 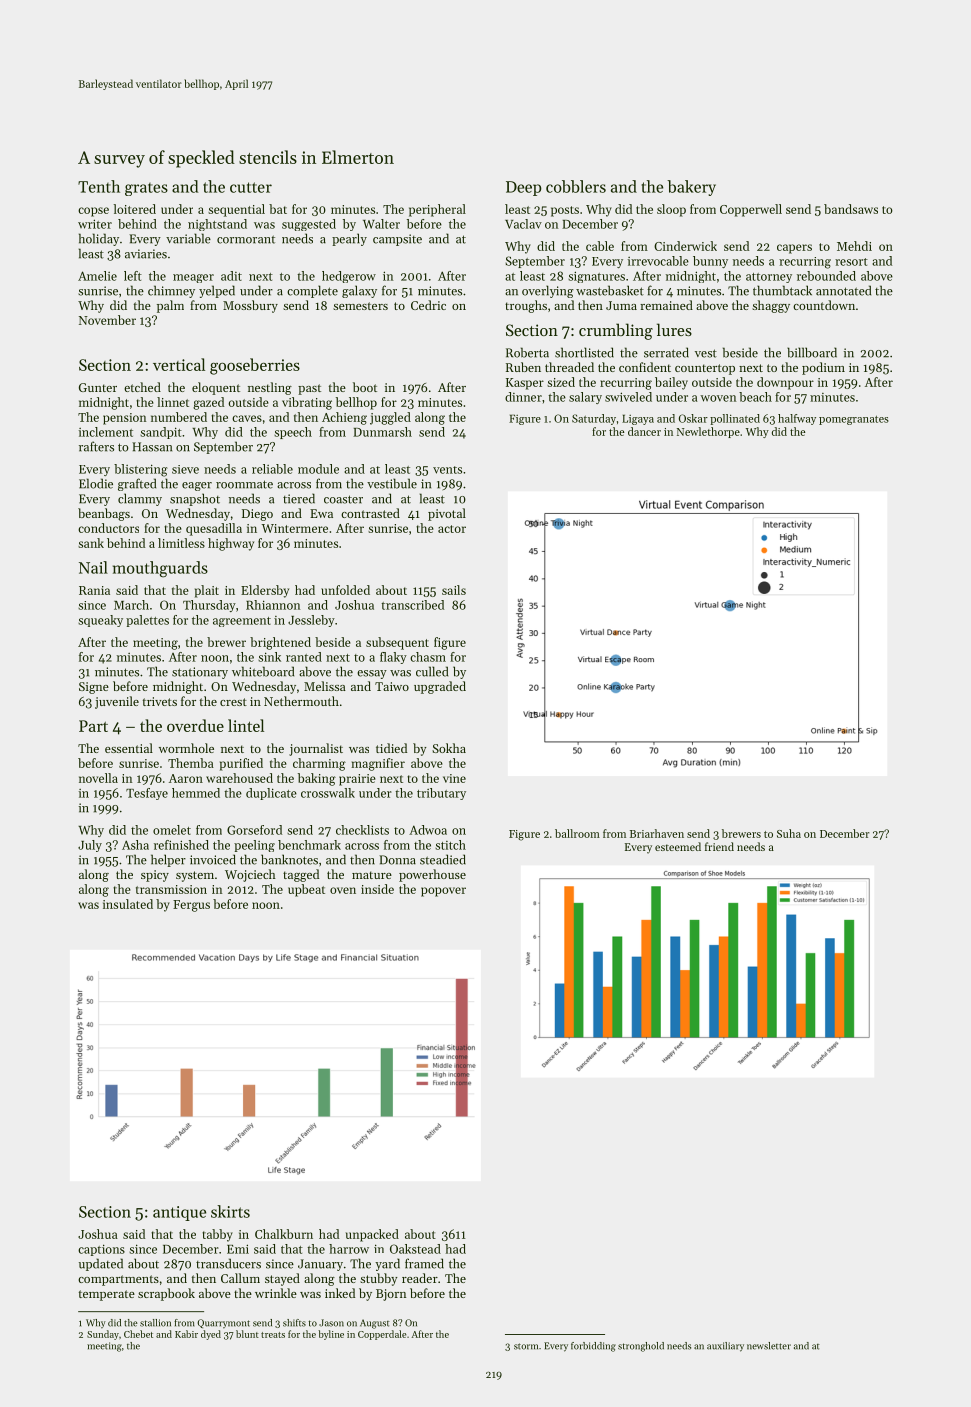 I want to click on Mossbury, so click(x=250, y=306).
